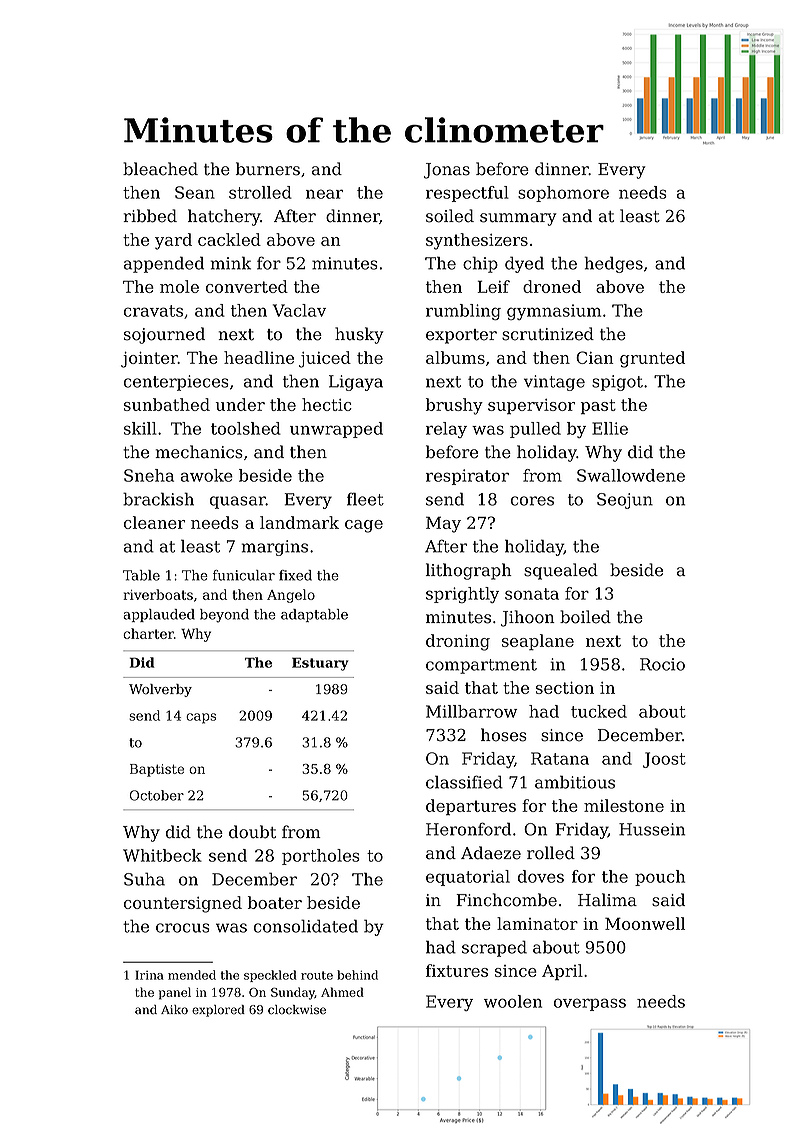  Describe the element at coordinates (201, 718) in the page. I see `caps` at that location.
